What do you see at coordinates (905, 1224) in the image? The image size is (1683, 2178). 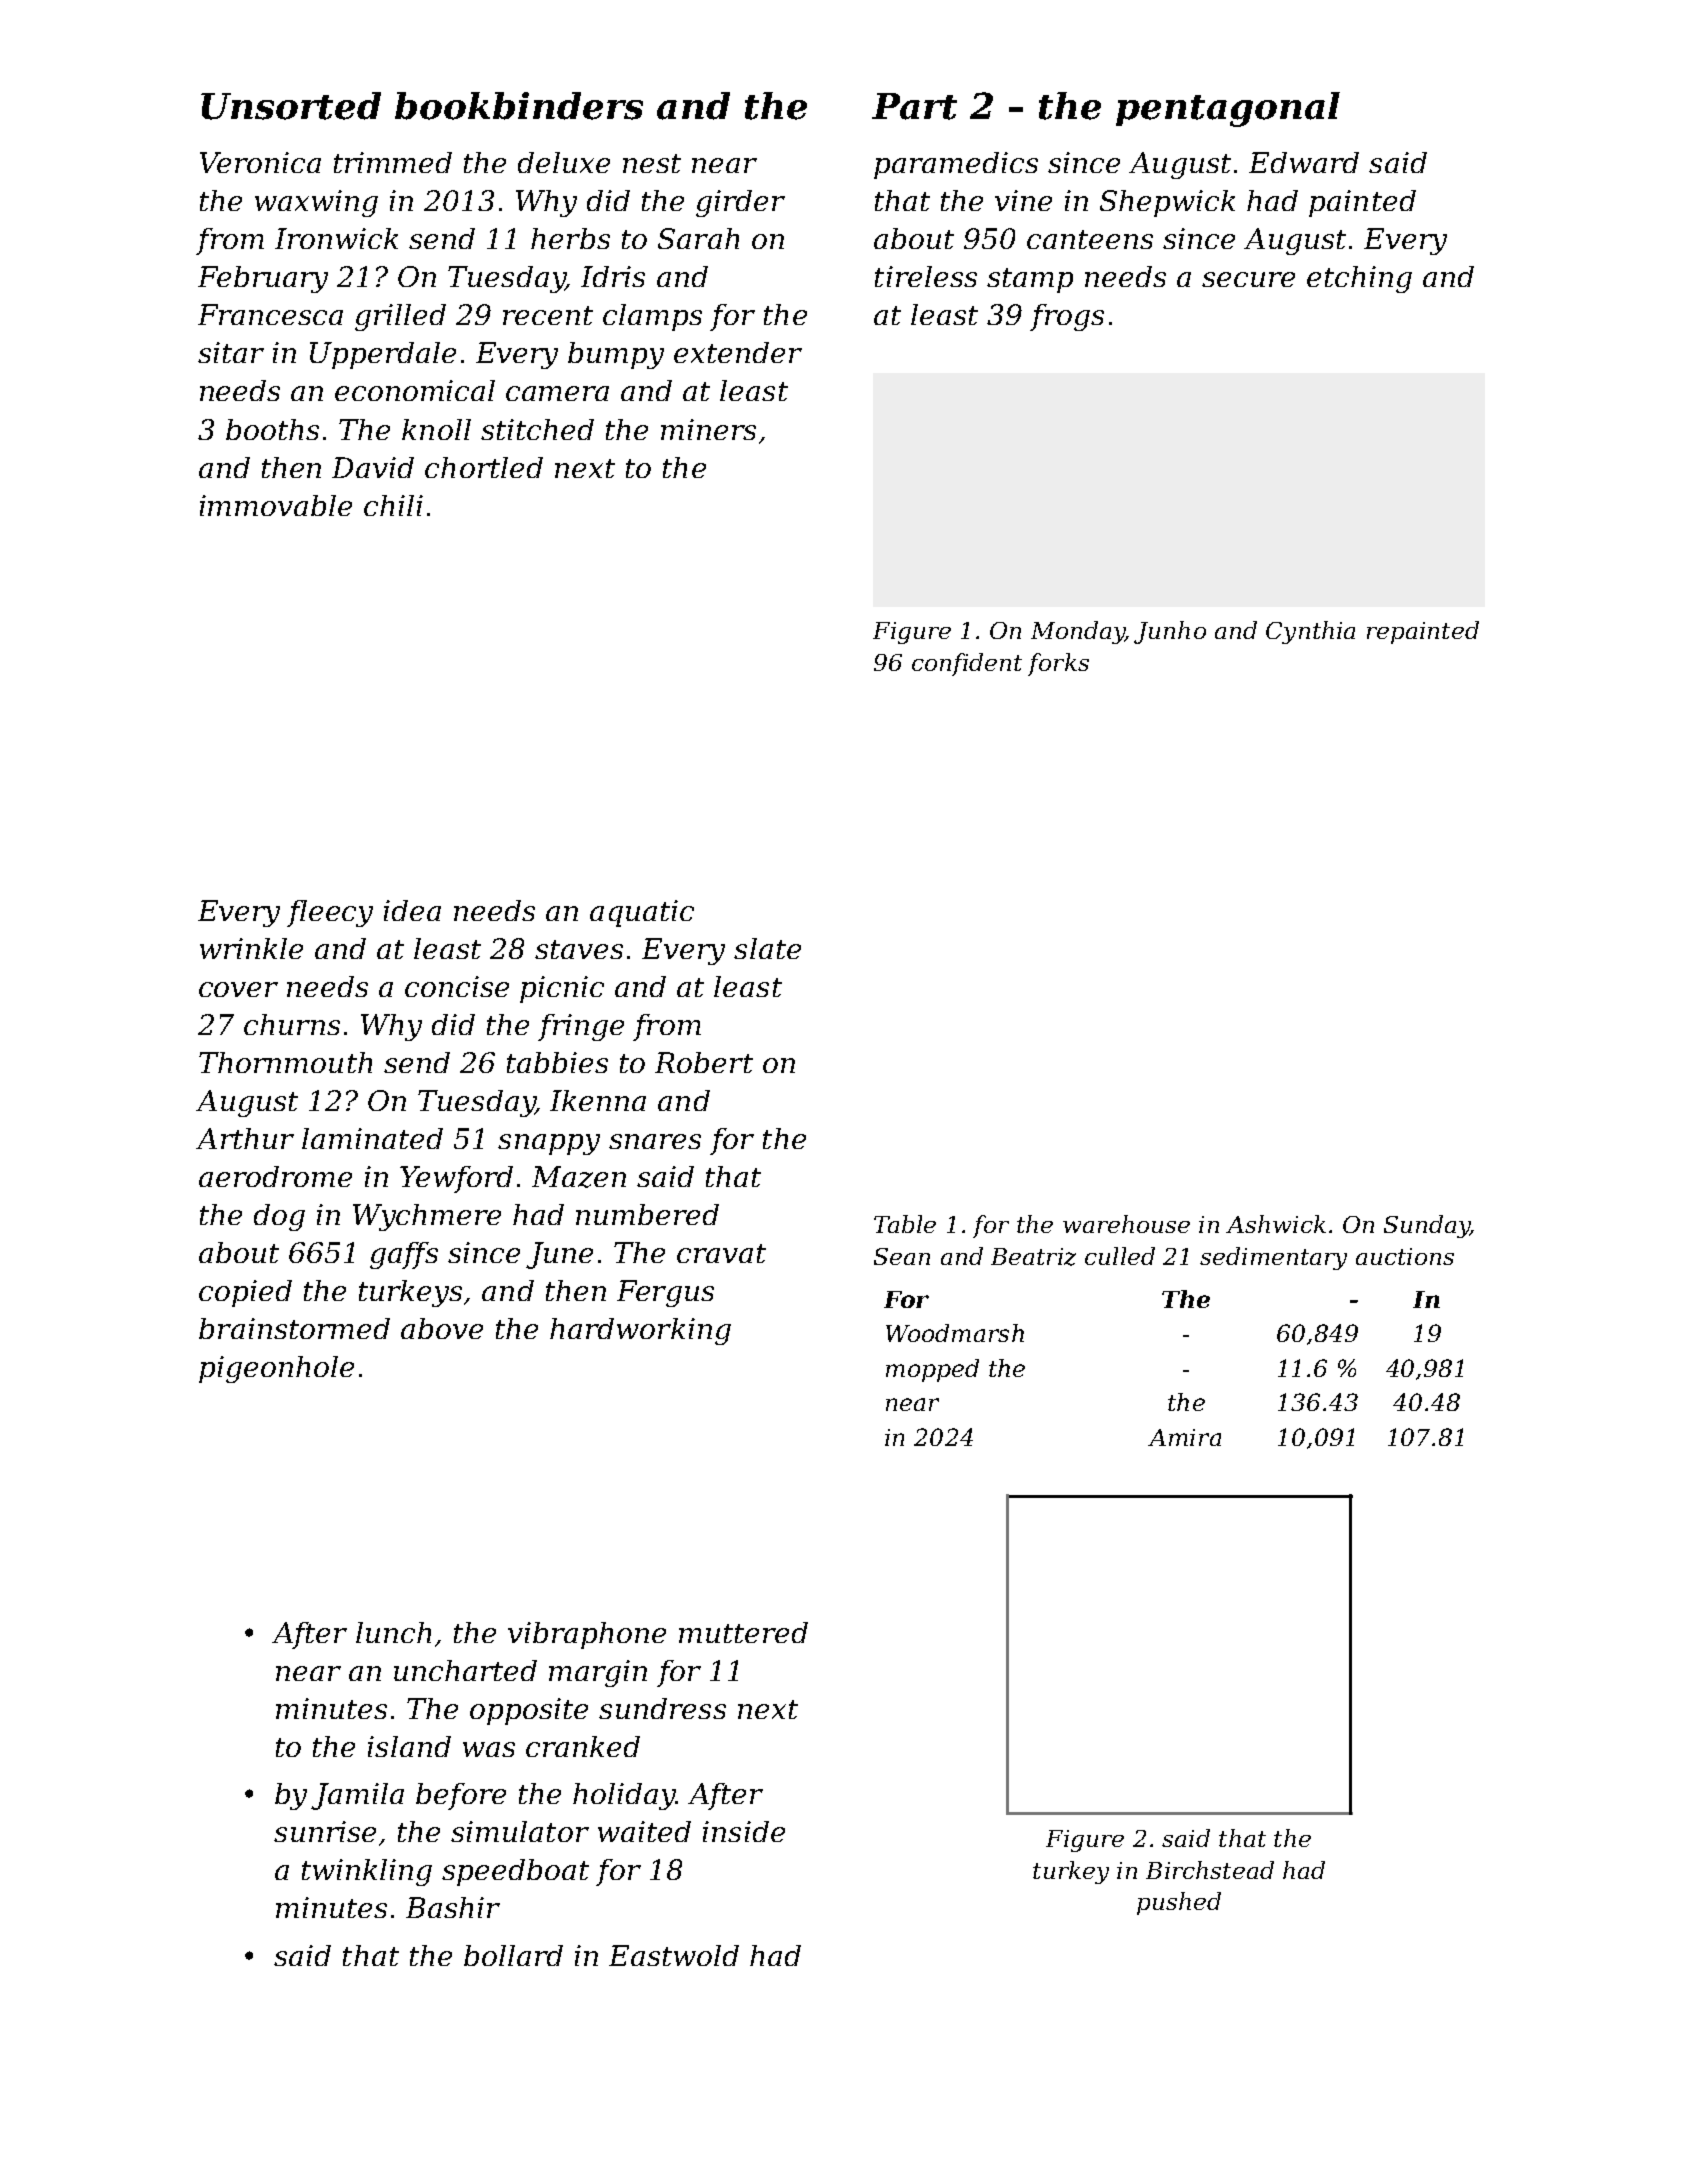 I see `Table` at bounding box center [905, 1224].
